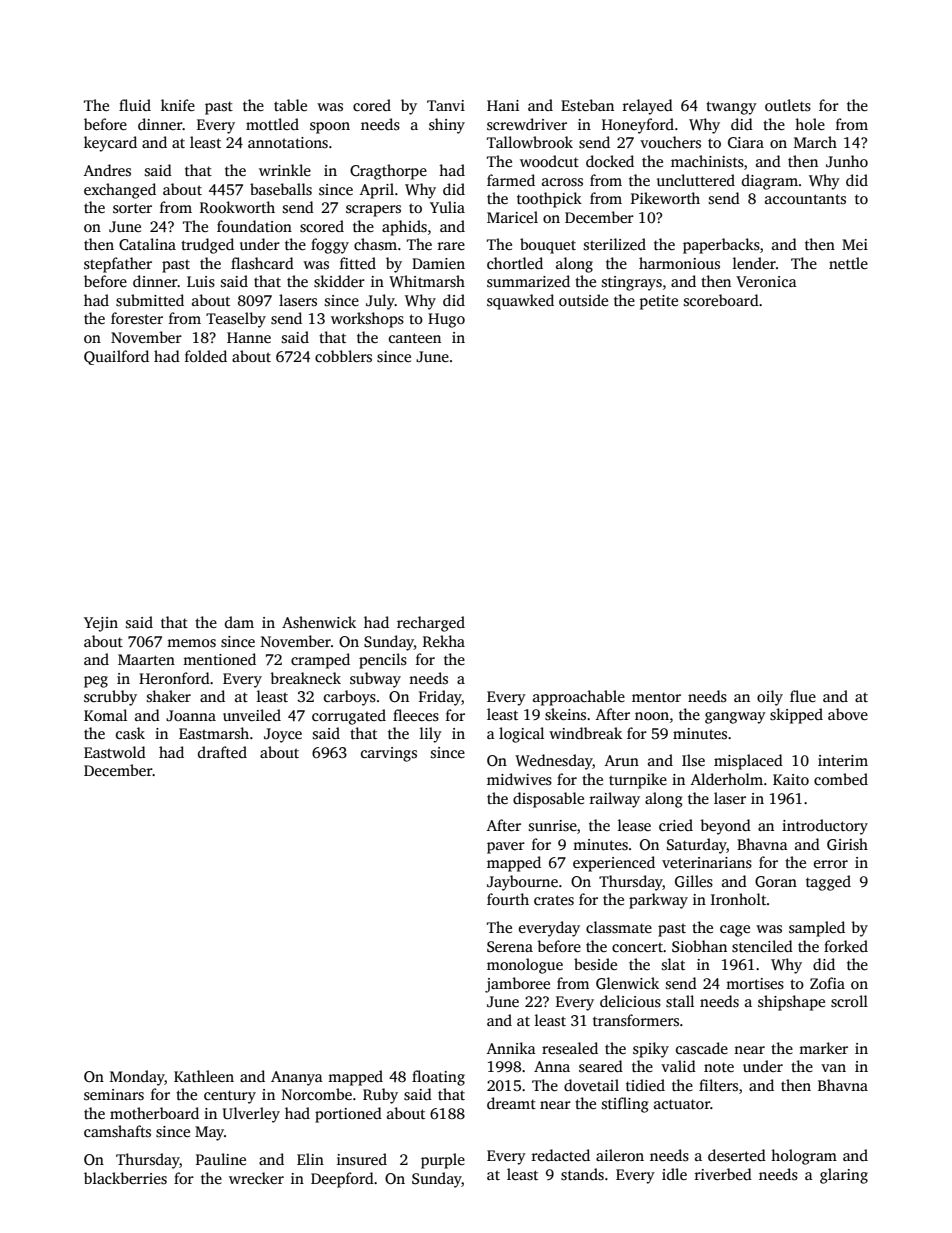 This document has height=1233, width=952. What do you see at coordinates (206, 356) in the document?
I see `folded` at bounding box center [206, 356].
